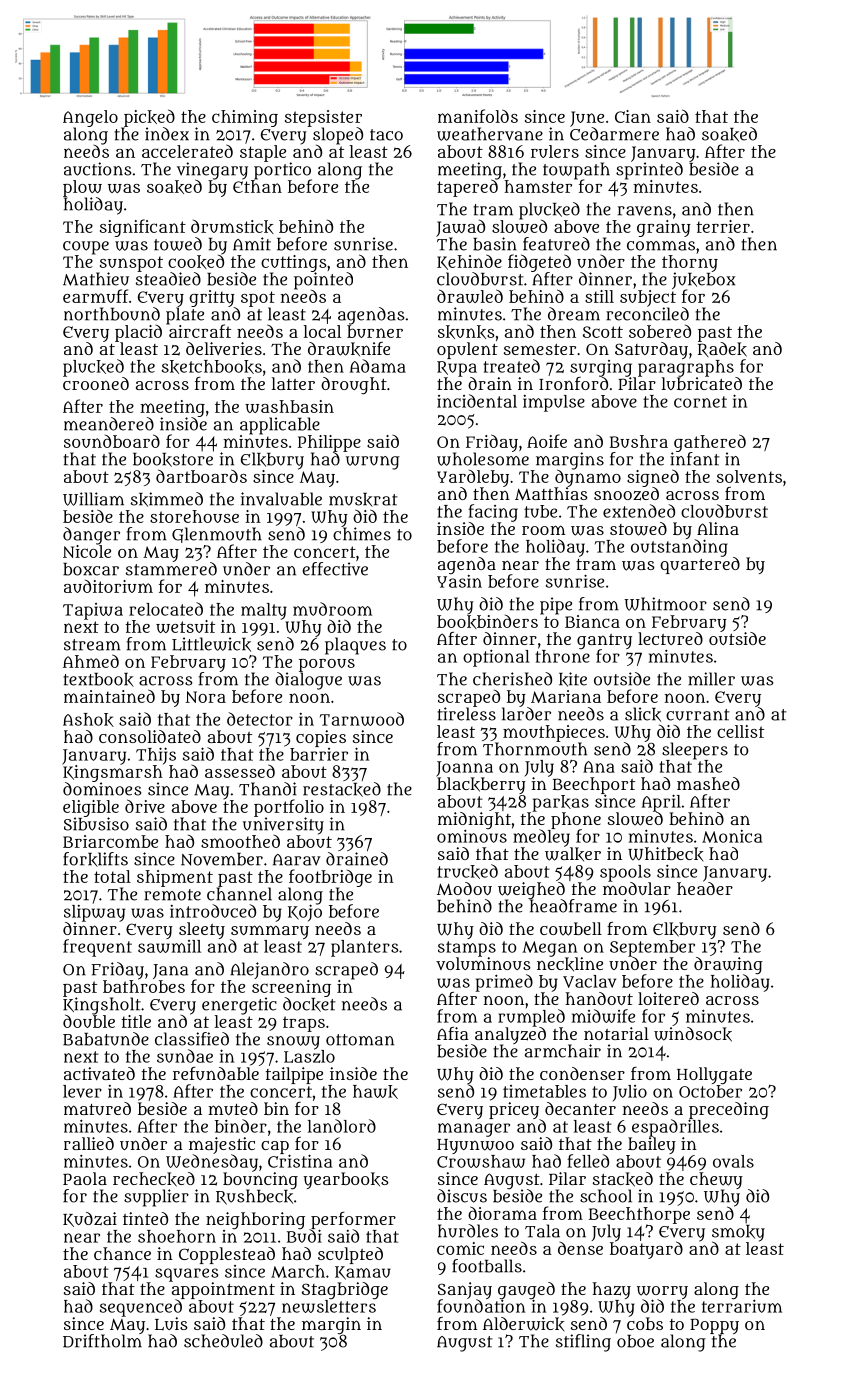  Describe the element at coordinates (149, 118) in the image. I see `picked` at that location.
